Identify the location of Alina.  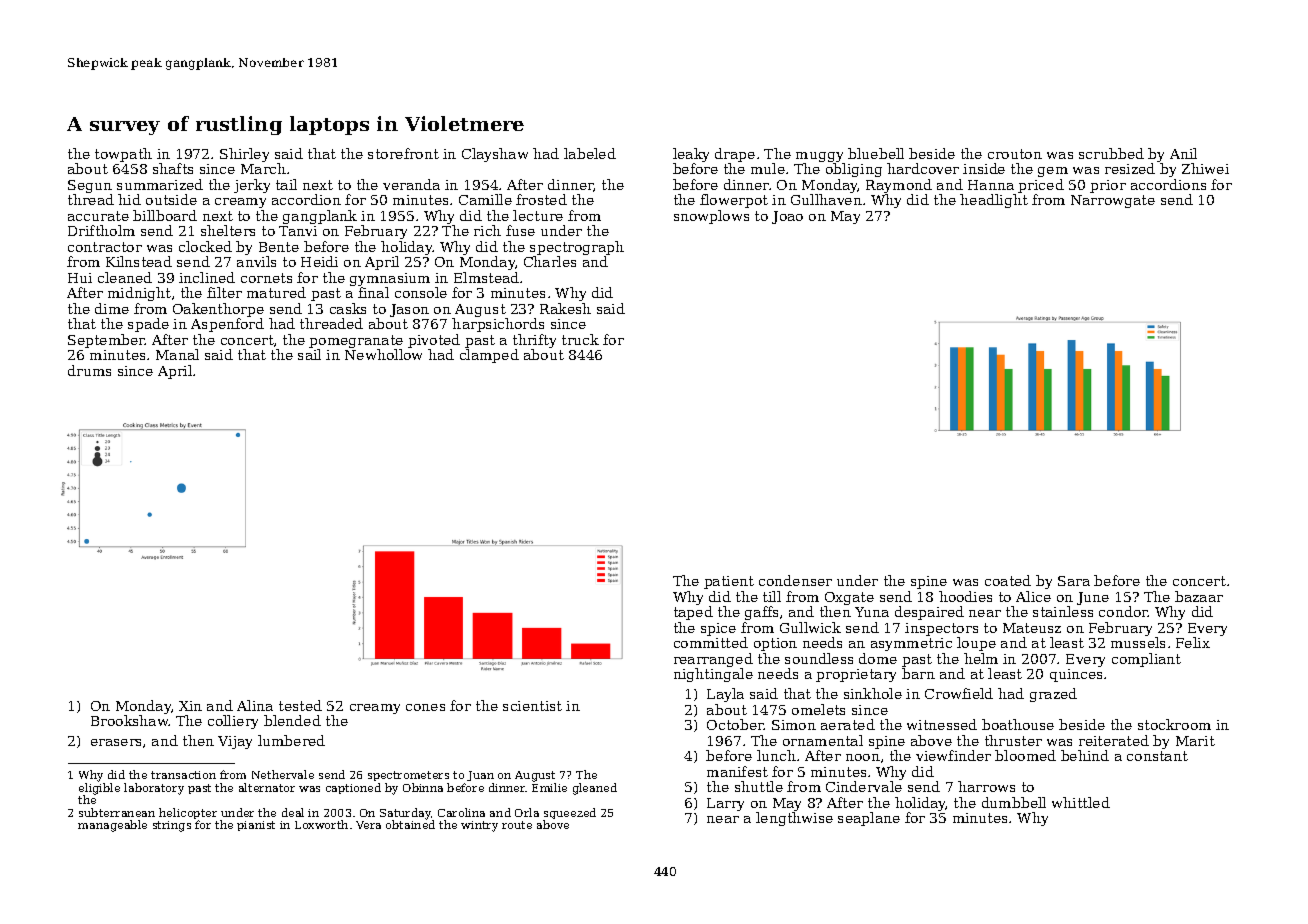
(255, 705).
